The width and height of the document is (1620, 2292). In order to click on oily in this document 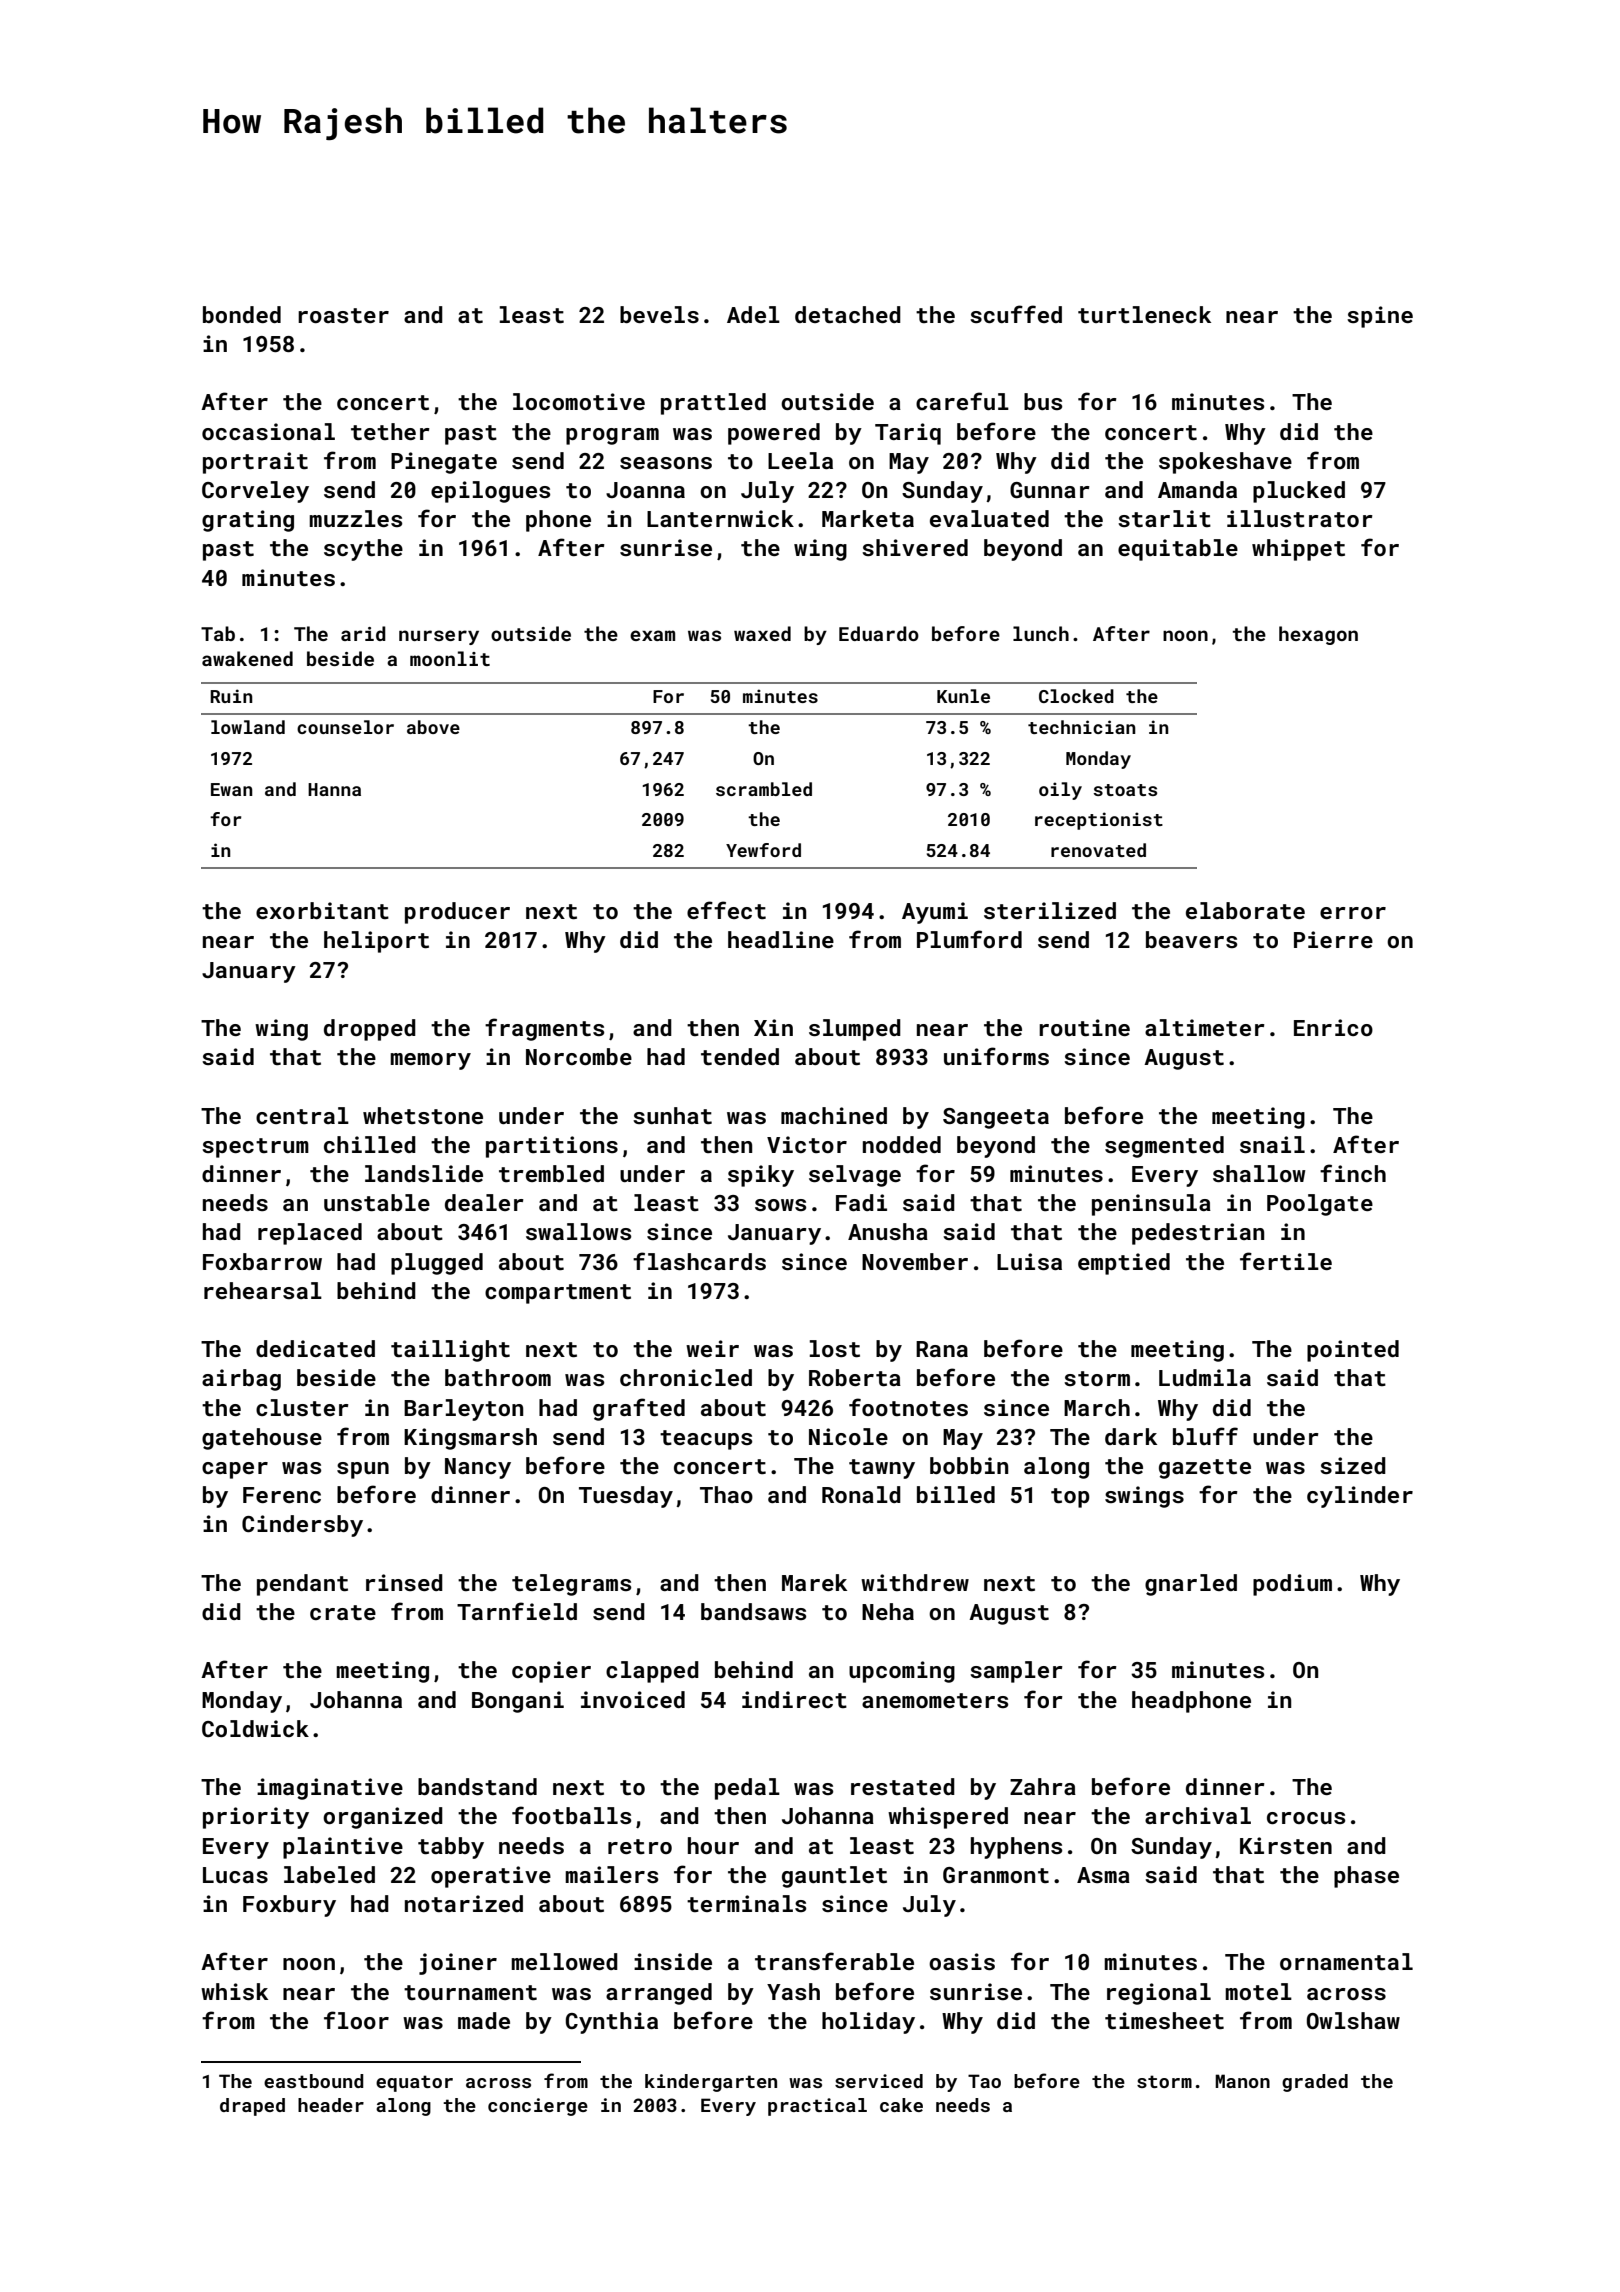, I will do `click(1060, 791)`.
